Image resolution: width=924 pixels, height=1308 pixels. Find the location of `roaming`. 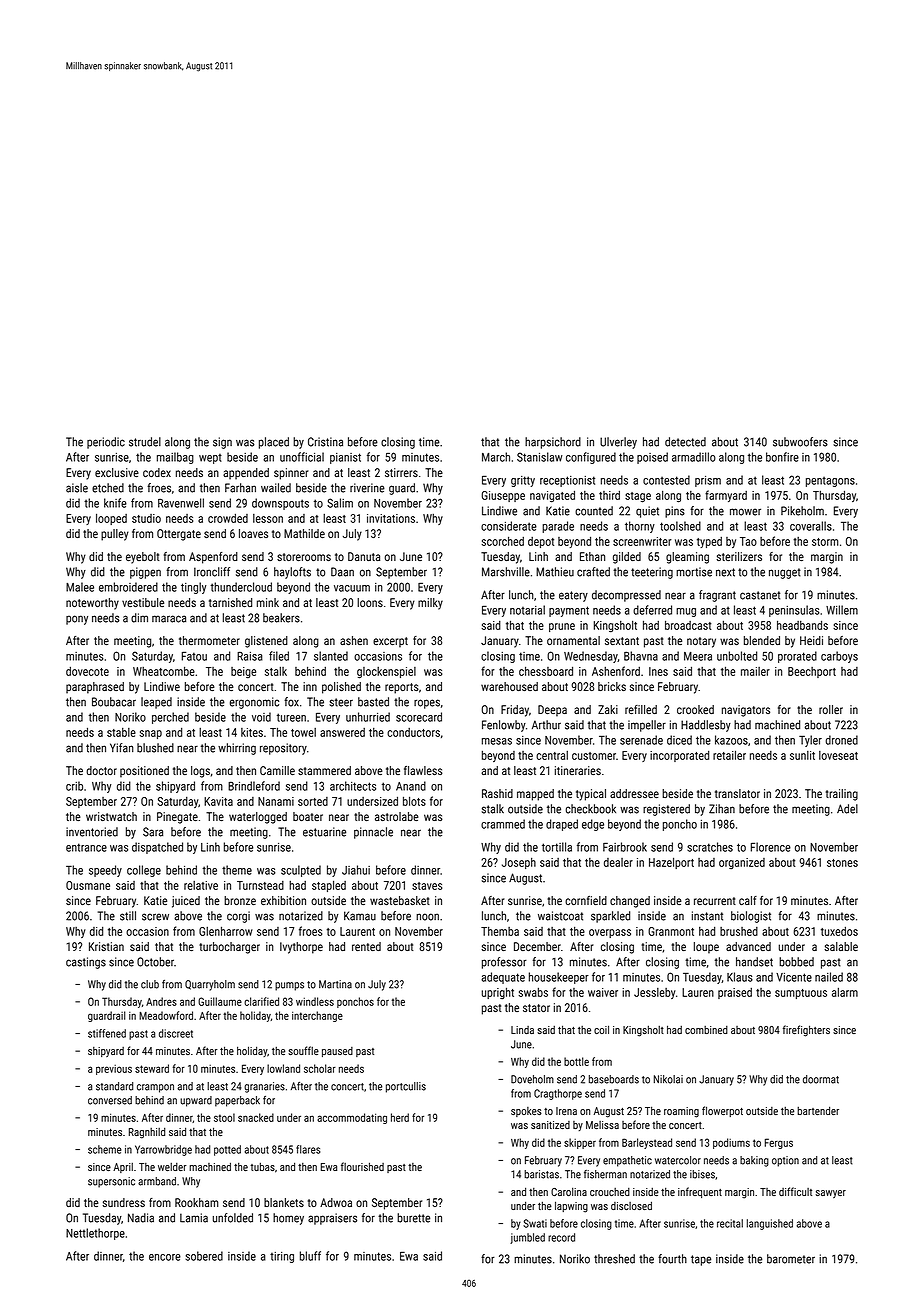

roaming is located at coordinates (681, 1112).
